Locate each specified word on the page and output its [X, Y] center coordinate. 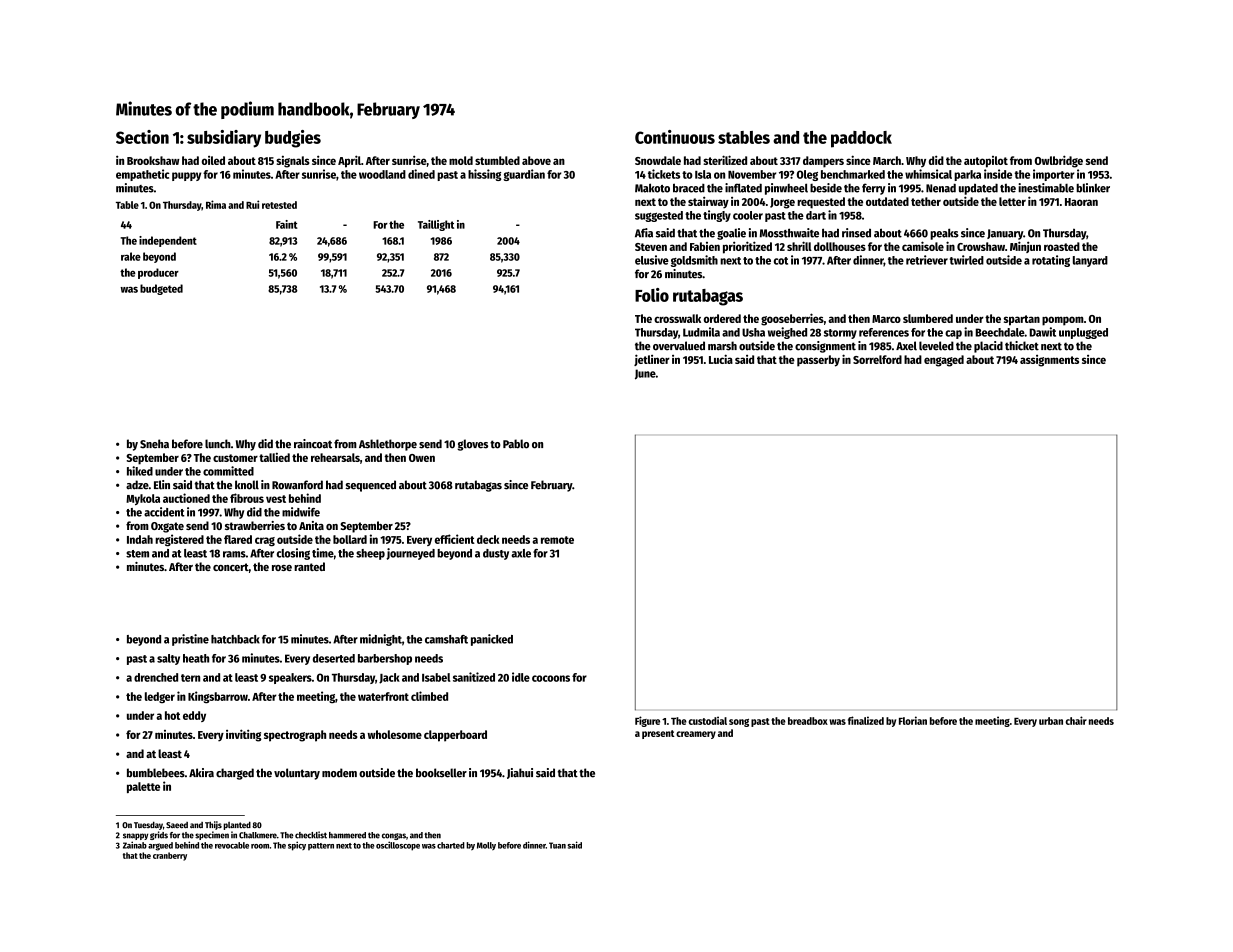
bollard [350, 539]
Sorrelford [877, 359]
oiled [213, 160]
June [645, 374]
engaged [944, 361]
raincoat [313, 444]
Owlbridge [1059, 161]
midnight [381, 640]
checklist [311, 835]
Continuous [675, 137]
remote [557, 540]
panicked [492, 640]
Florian [913, 720]
